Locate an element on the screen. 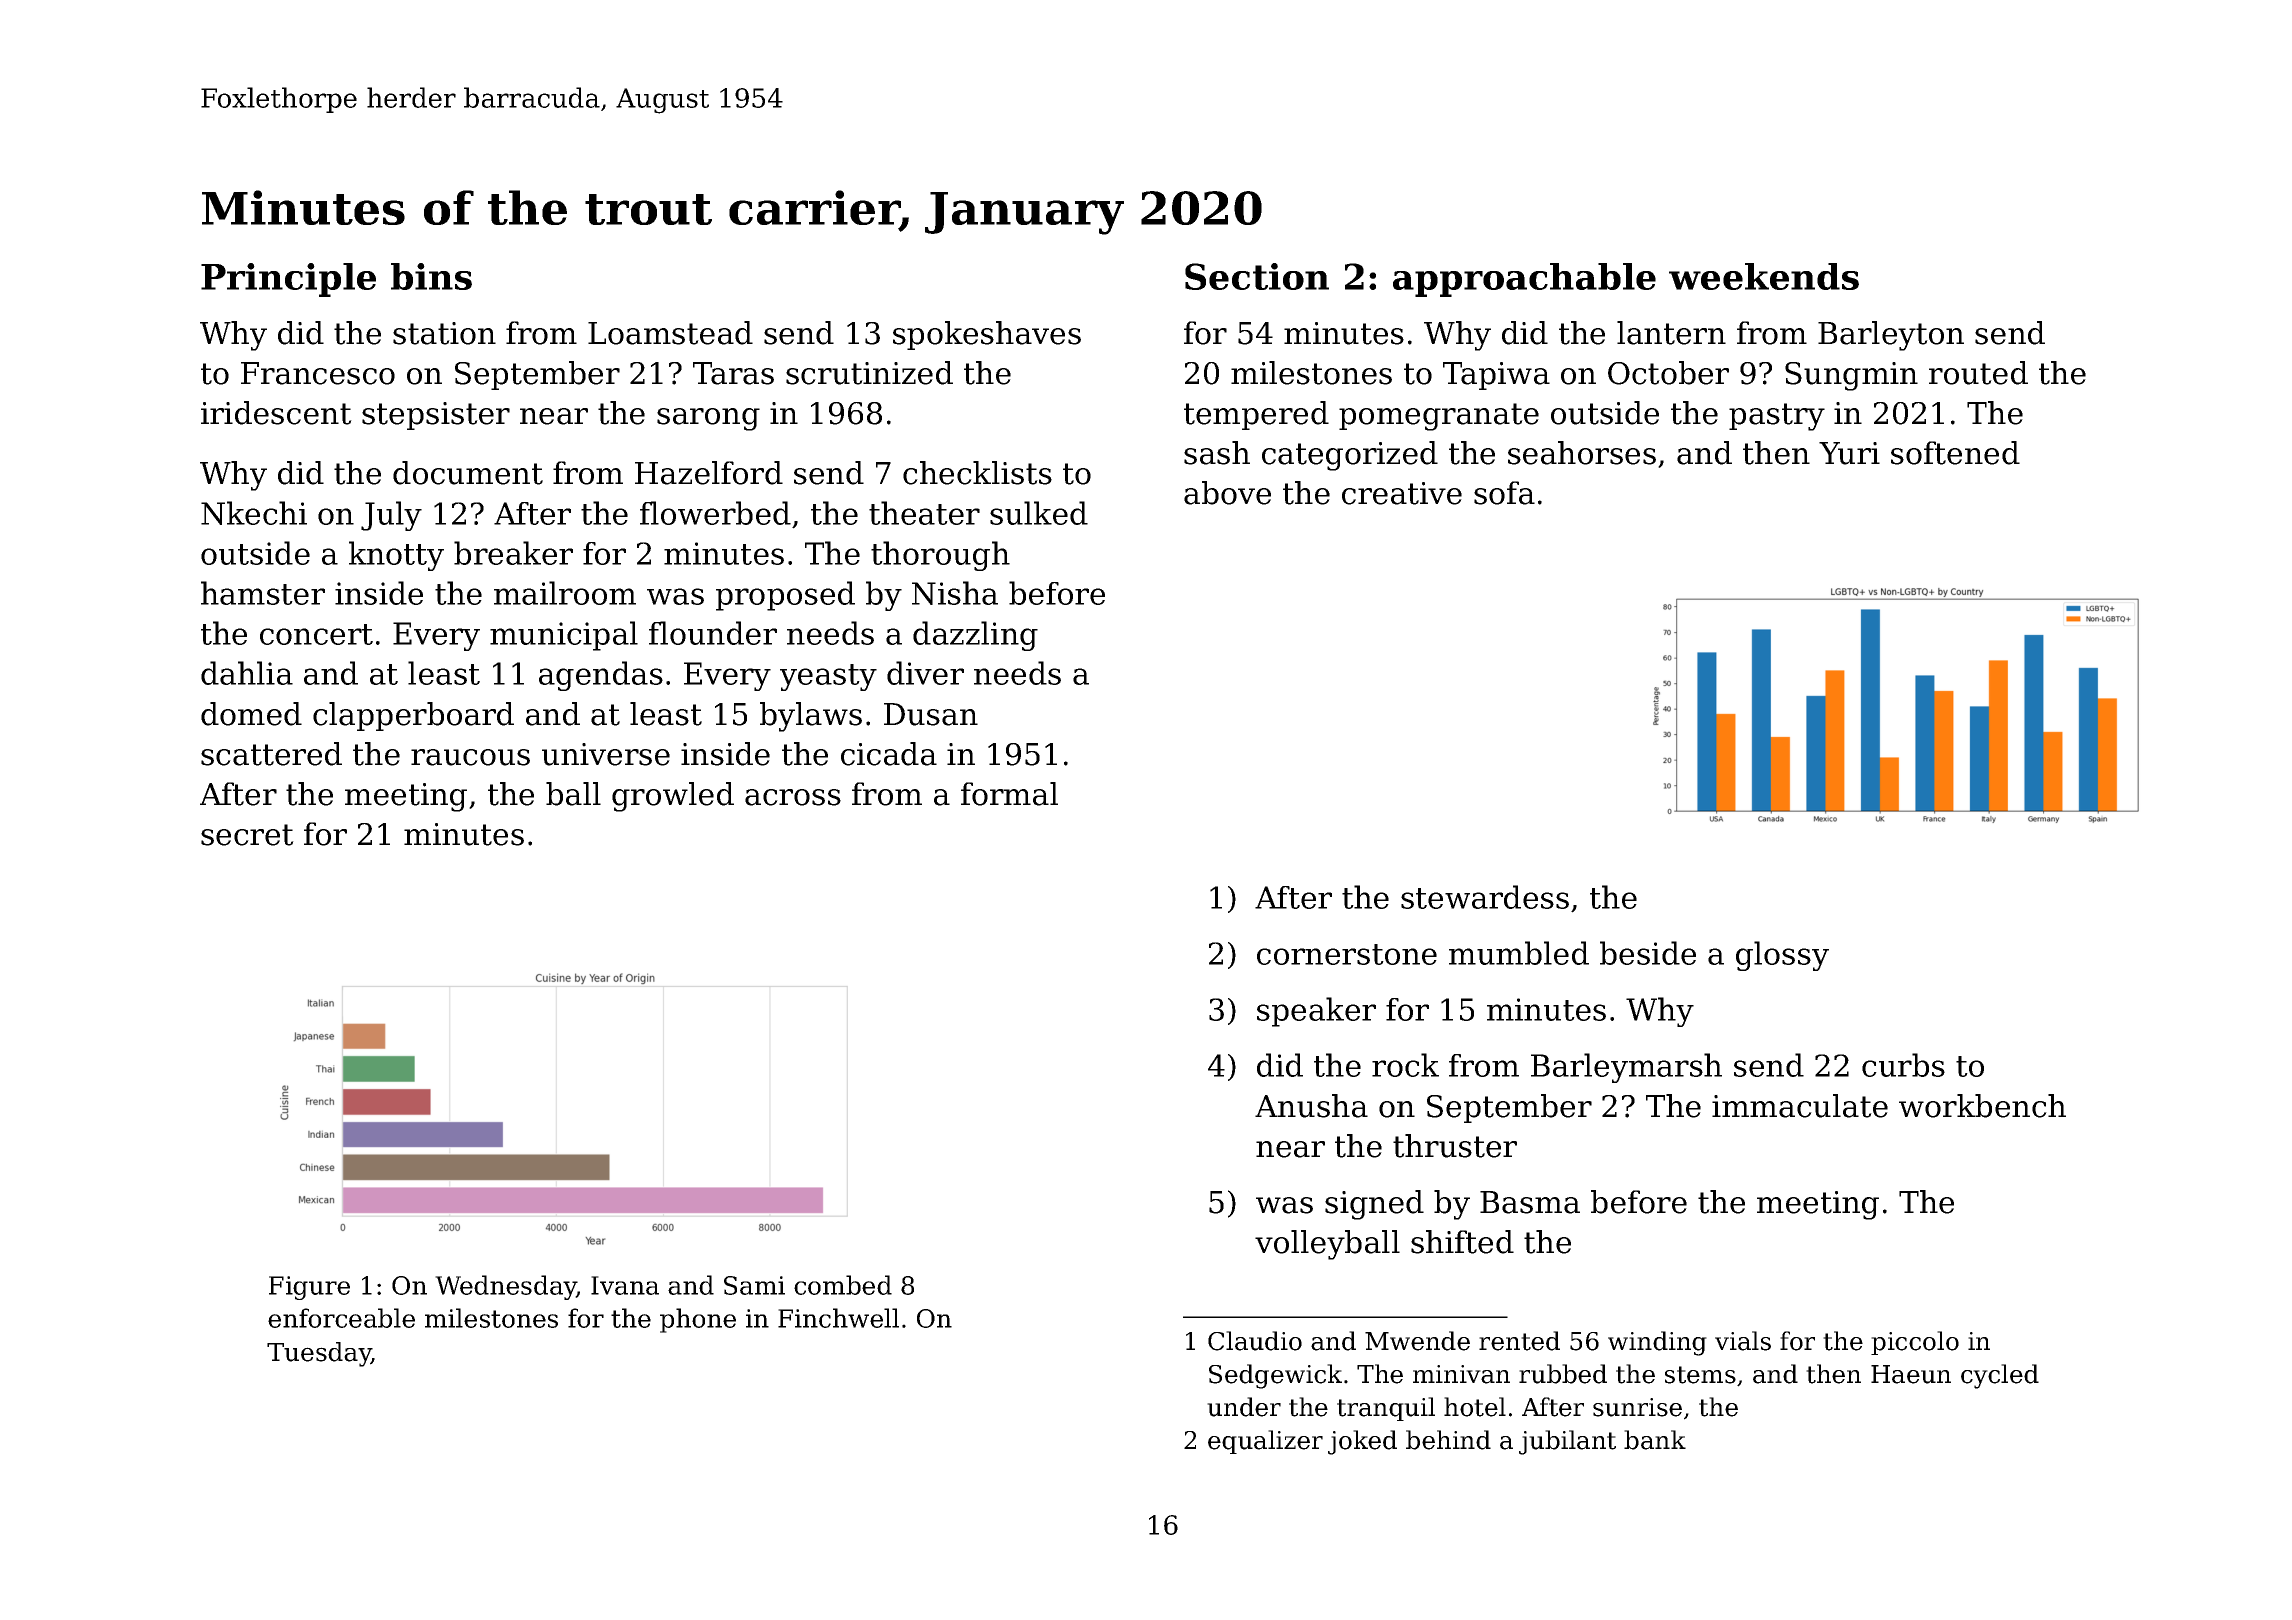 The width and height of the screenshot is (2292, 1620). Claudio is located at coordinates (1255, 1341).
